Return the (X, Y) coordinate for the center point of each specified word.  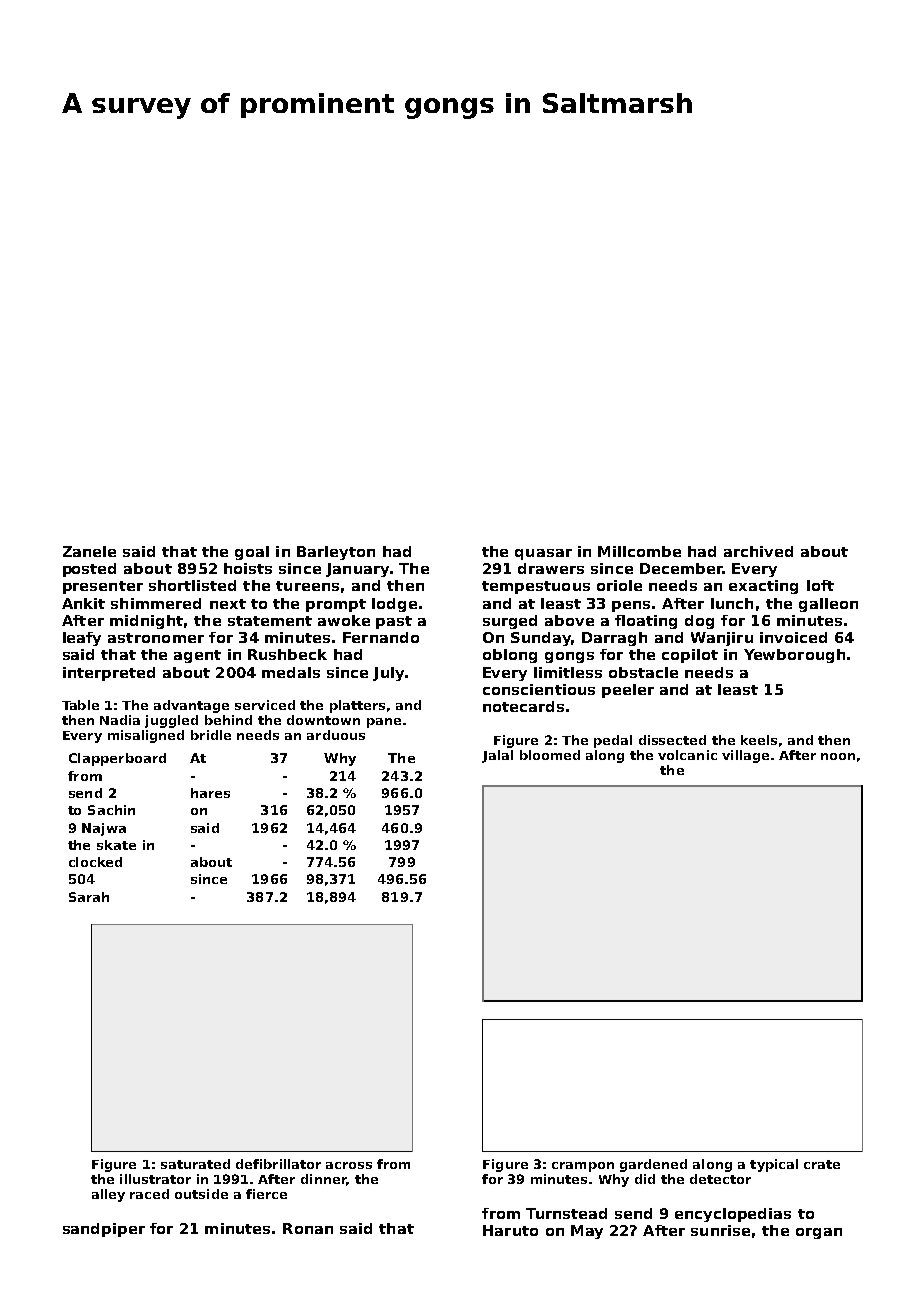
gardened (653, 1165)
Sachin (111, 810)
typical (774, 1165)
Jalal (497, 756)
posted (89, 570)
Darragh (614, 639)
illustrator (155, 1179)
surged (510, 622)
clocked (95, 862)
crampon (583, 1167)
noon (838, 756)
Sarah (89, 897)
